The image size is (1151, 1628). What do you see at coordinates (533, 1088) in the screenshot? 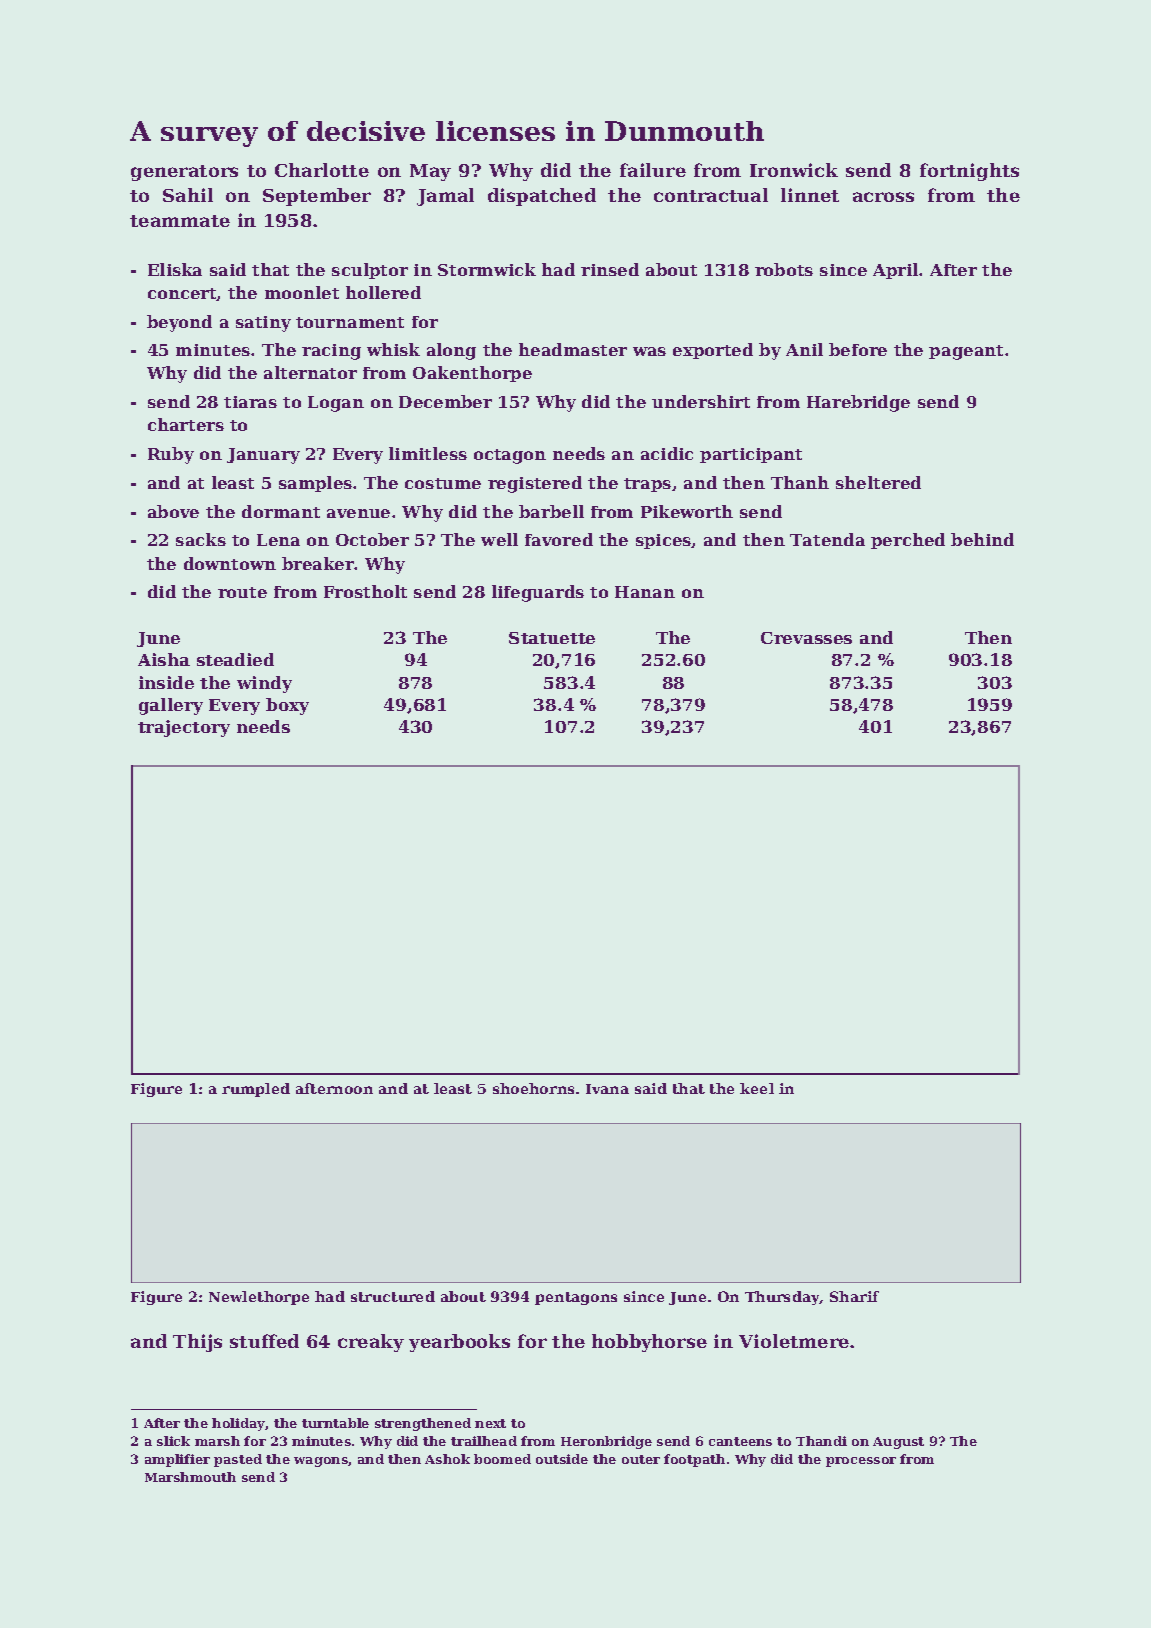
I see `shoehorns` at bounding box center [533, 1088].
